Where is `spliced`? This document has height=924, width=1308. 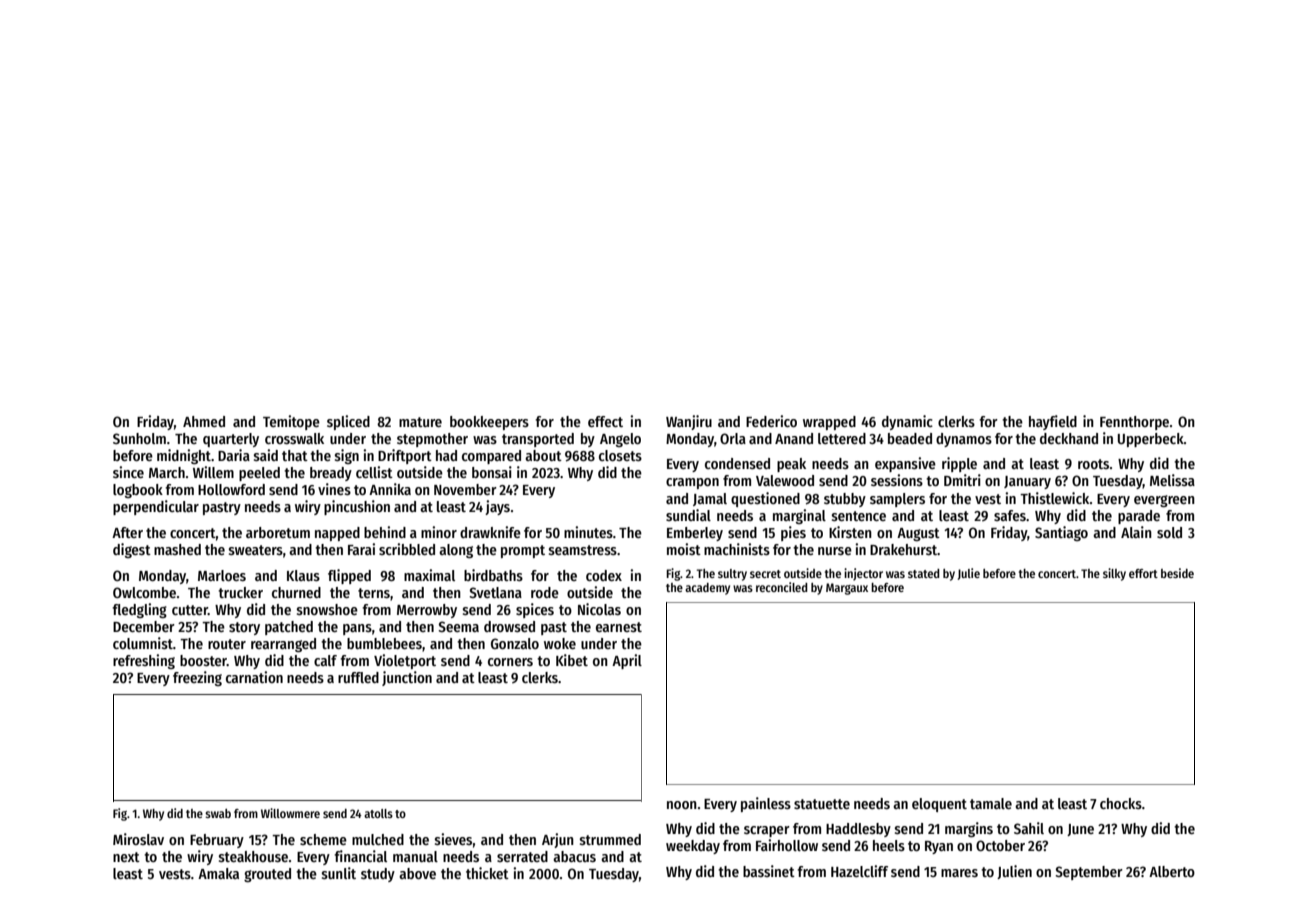
spliced is located at coordinates (348, 422).
